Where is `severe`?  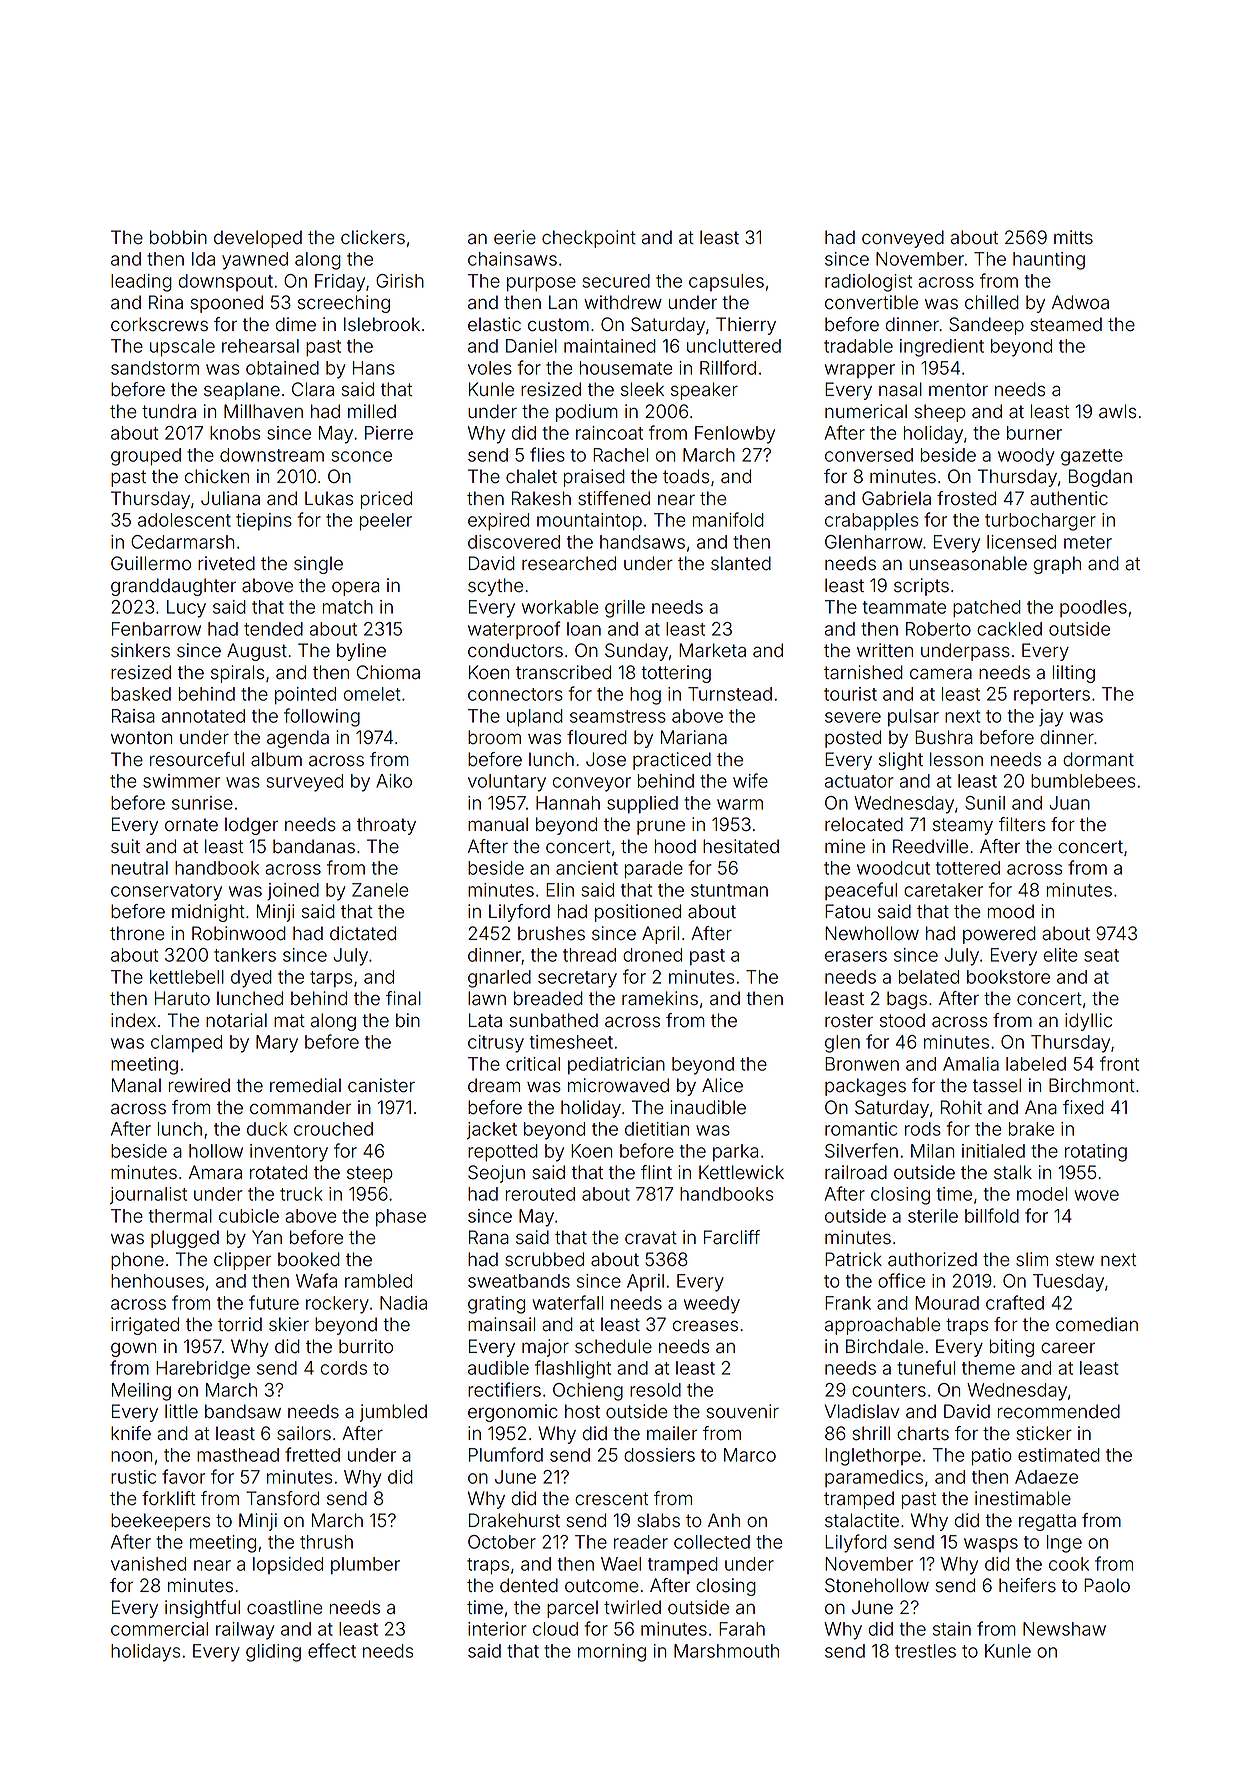
severe is located at coordinates (853, 717).
